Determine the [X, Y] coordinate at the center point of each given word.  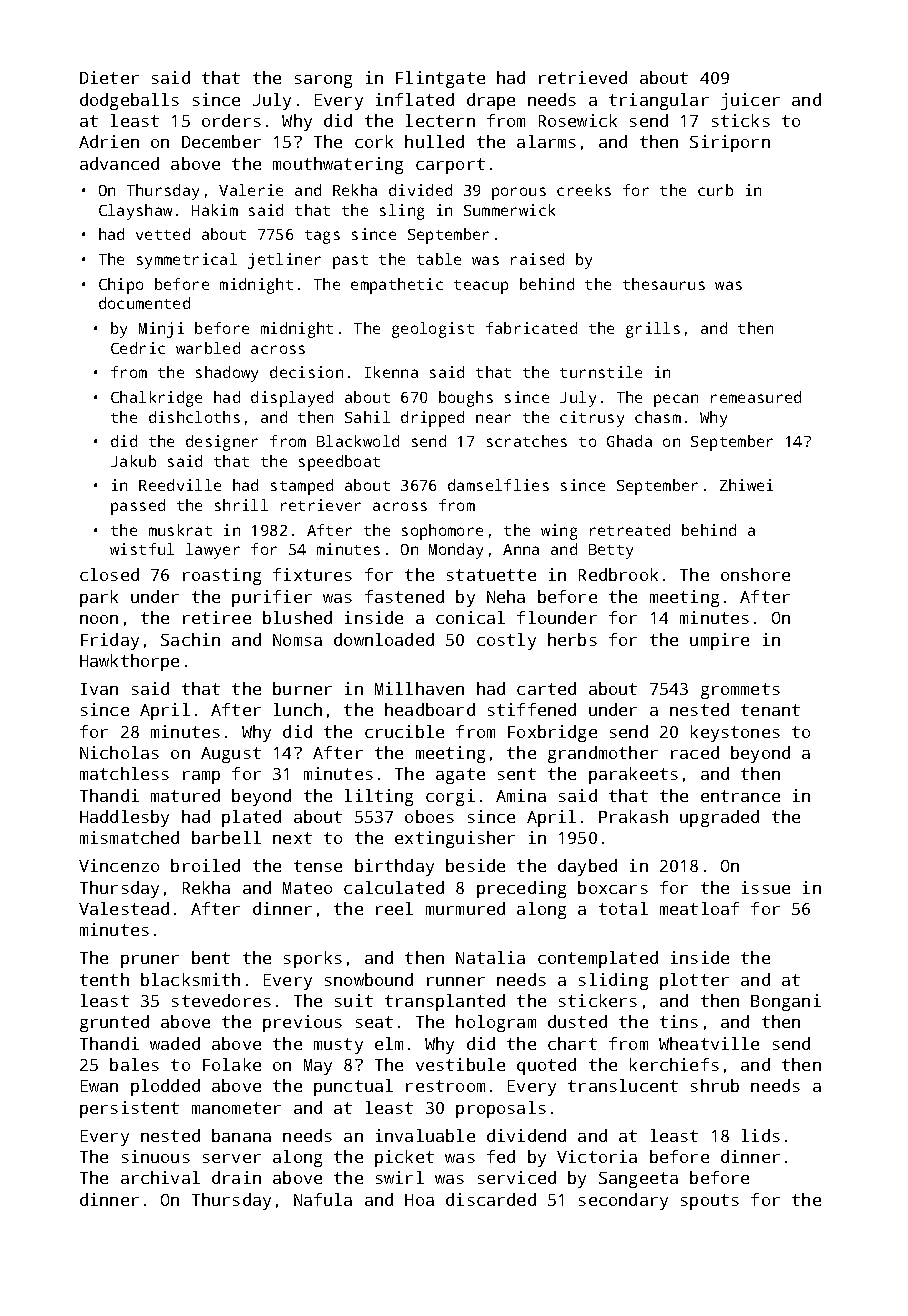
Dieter [109, 77]
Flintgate [440, 79]
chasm [658, 417]
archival [160, 1177]
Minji [161, 330]
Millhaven [419, 688]
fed [501, 1156]
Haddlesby [124, 818]
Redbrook [618, 574]
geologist [433, 330]
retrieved [583, 77]
